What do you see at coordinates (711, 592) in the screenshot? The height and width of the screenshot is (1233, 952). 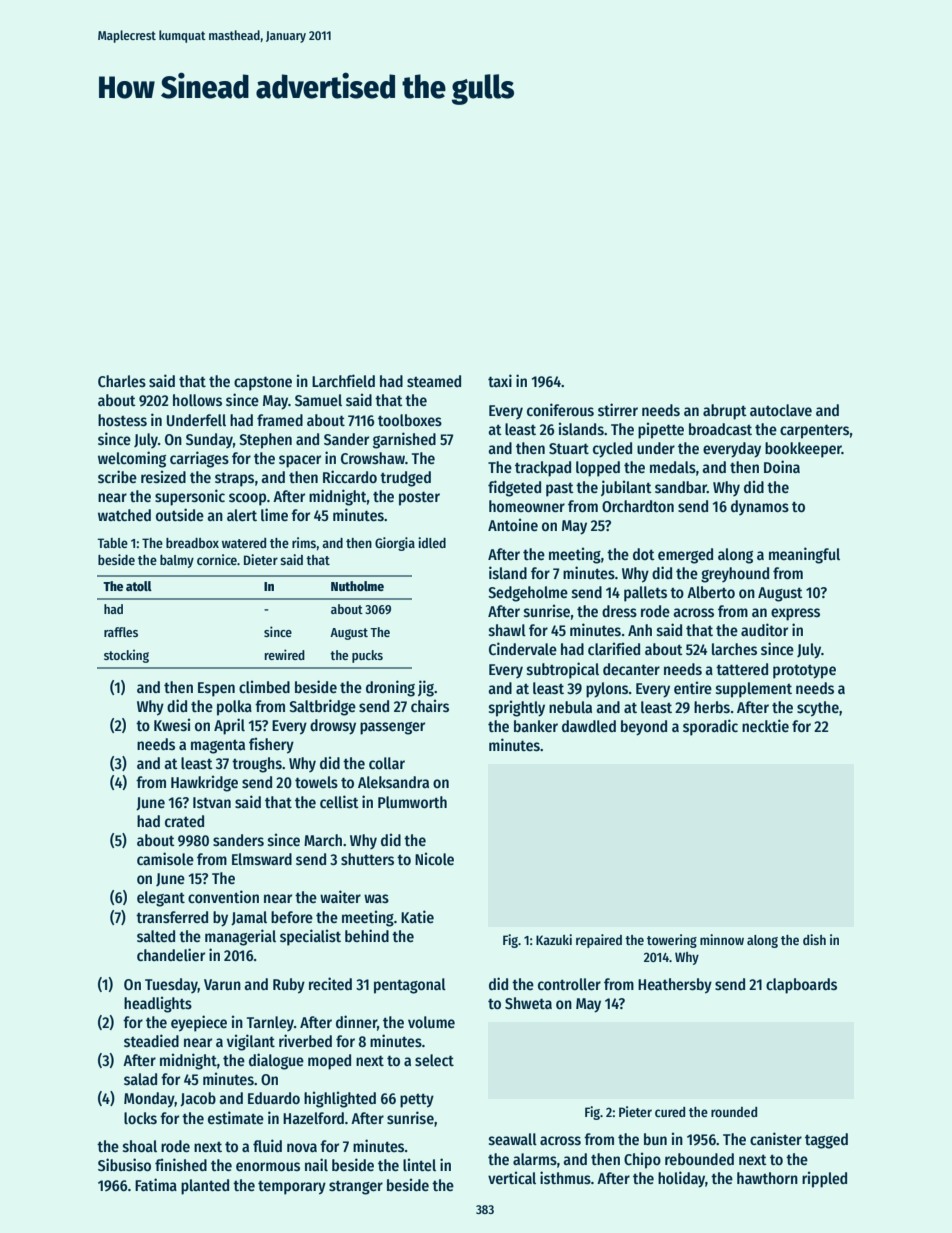 I see `Alberto` at bounding box center [711, 592].
